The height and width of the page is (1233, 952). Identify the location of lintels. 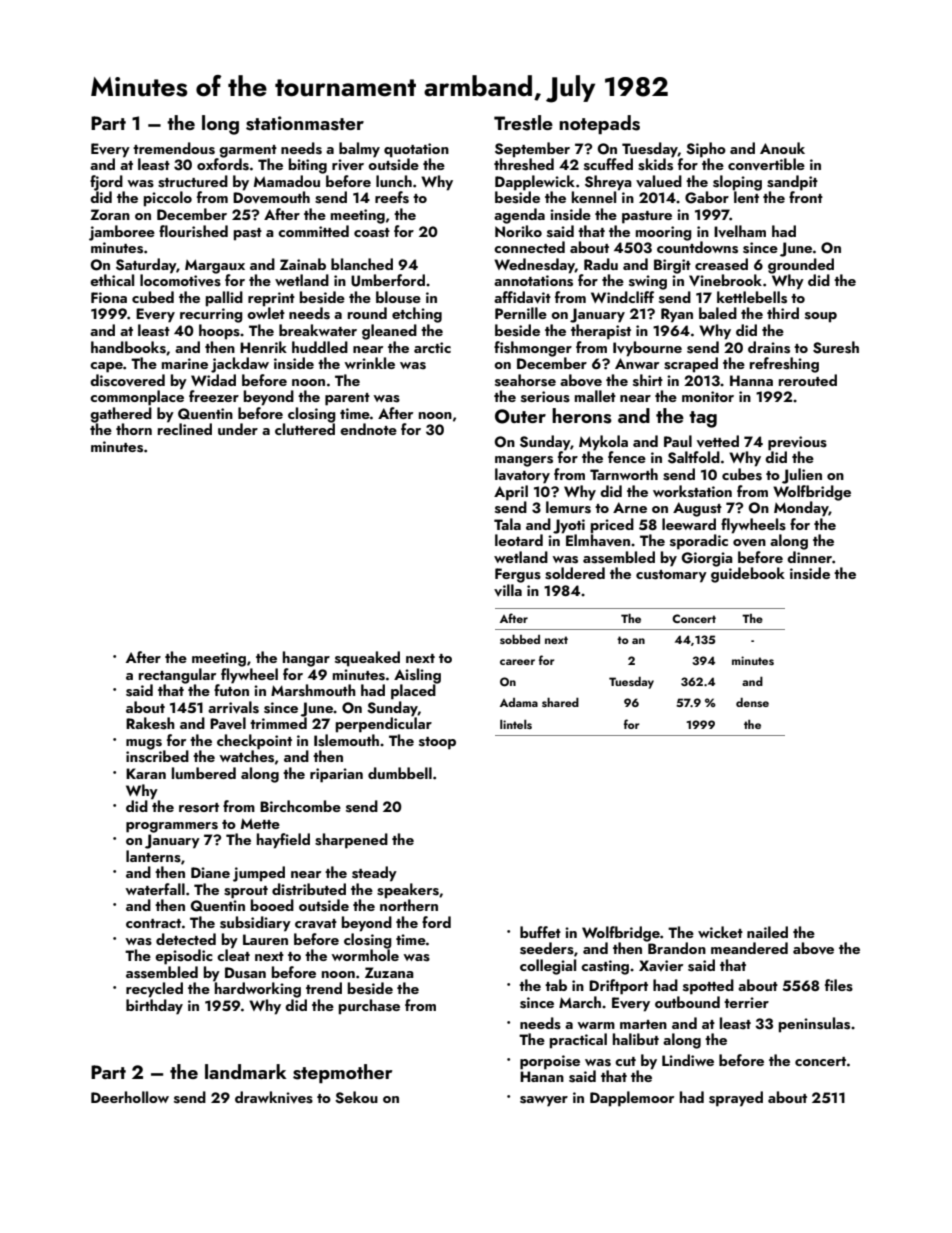
(516, 724).
